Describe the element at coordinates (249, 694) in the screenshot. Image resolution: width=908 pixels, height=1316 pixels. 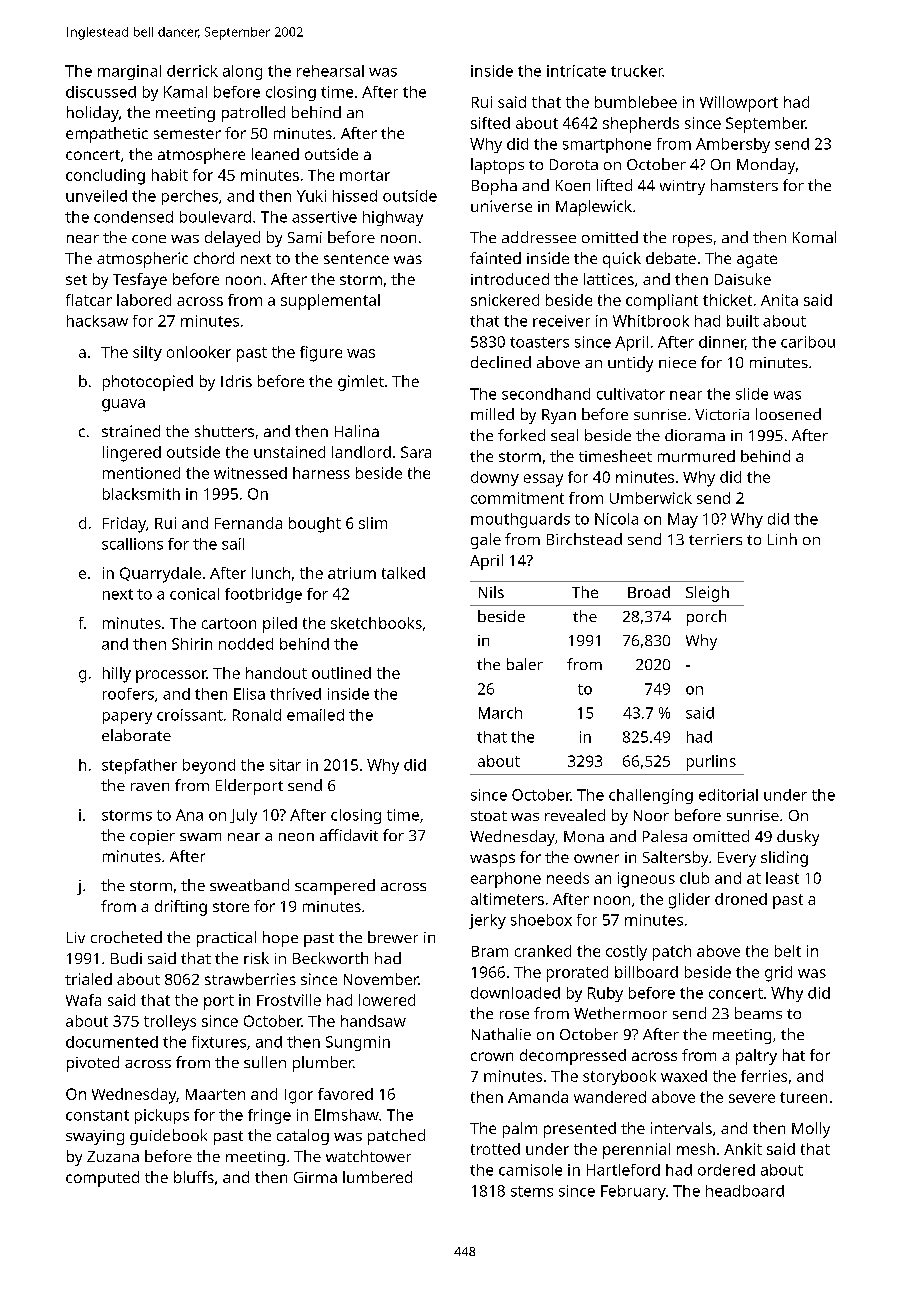
I see `Elisa` at that location.
